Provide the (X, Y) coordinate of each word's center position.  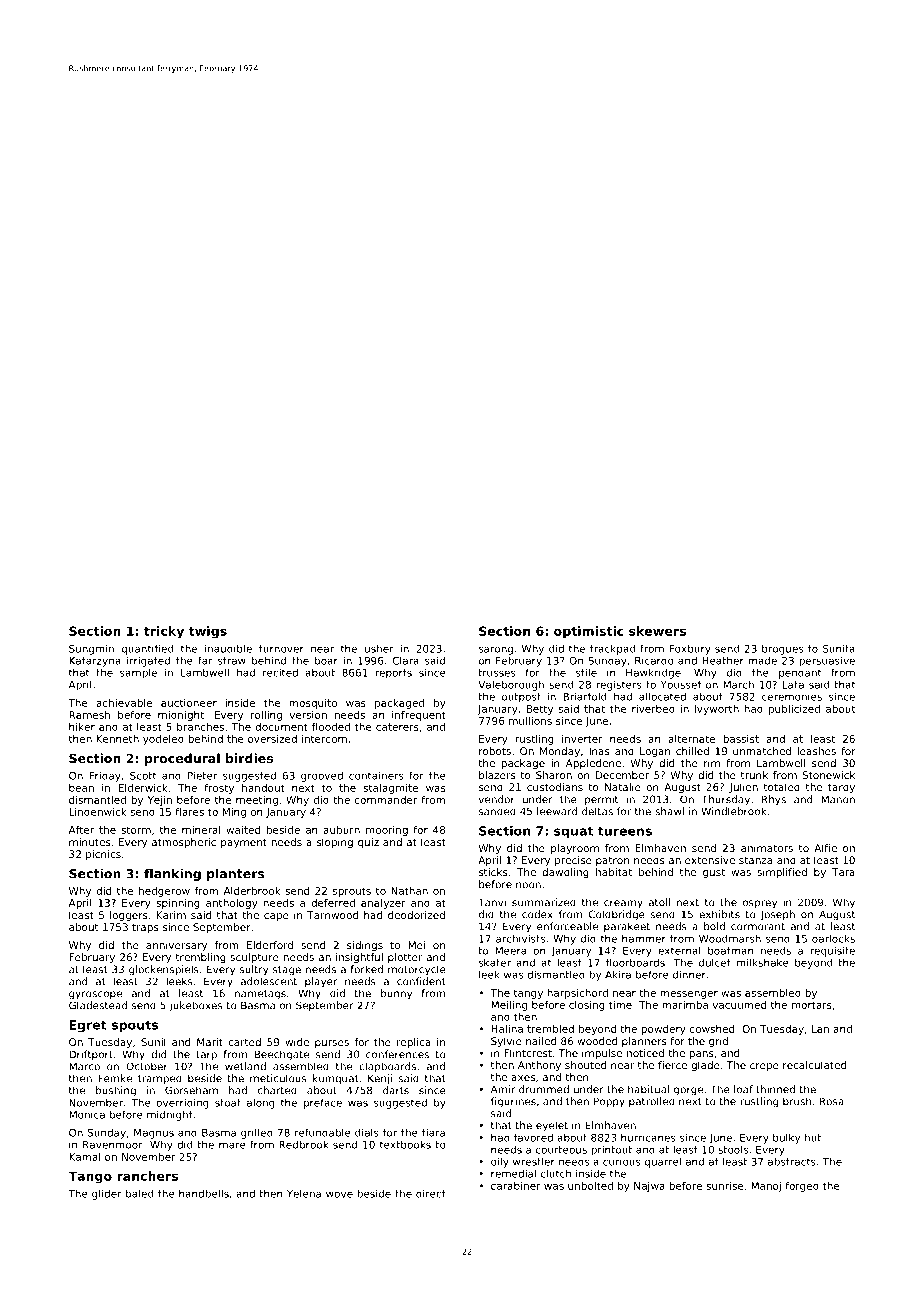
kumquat (336, 1079)
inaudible (228, 648)
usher (379, 648)
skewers (657, 631)
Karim (171, 915)
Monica (87, 1115)
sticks (493, 872)
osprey (760, 904)
